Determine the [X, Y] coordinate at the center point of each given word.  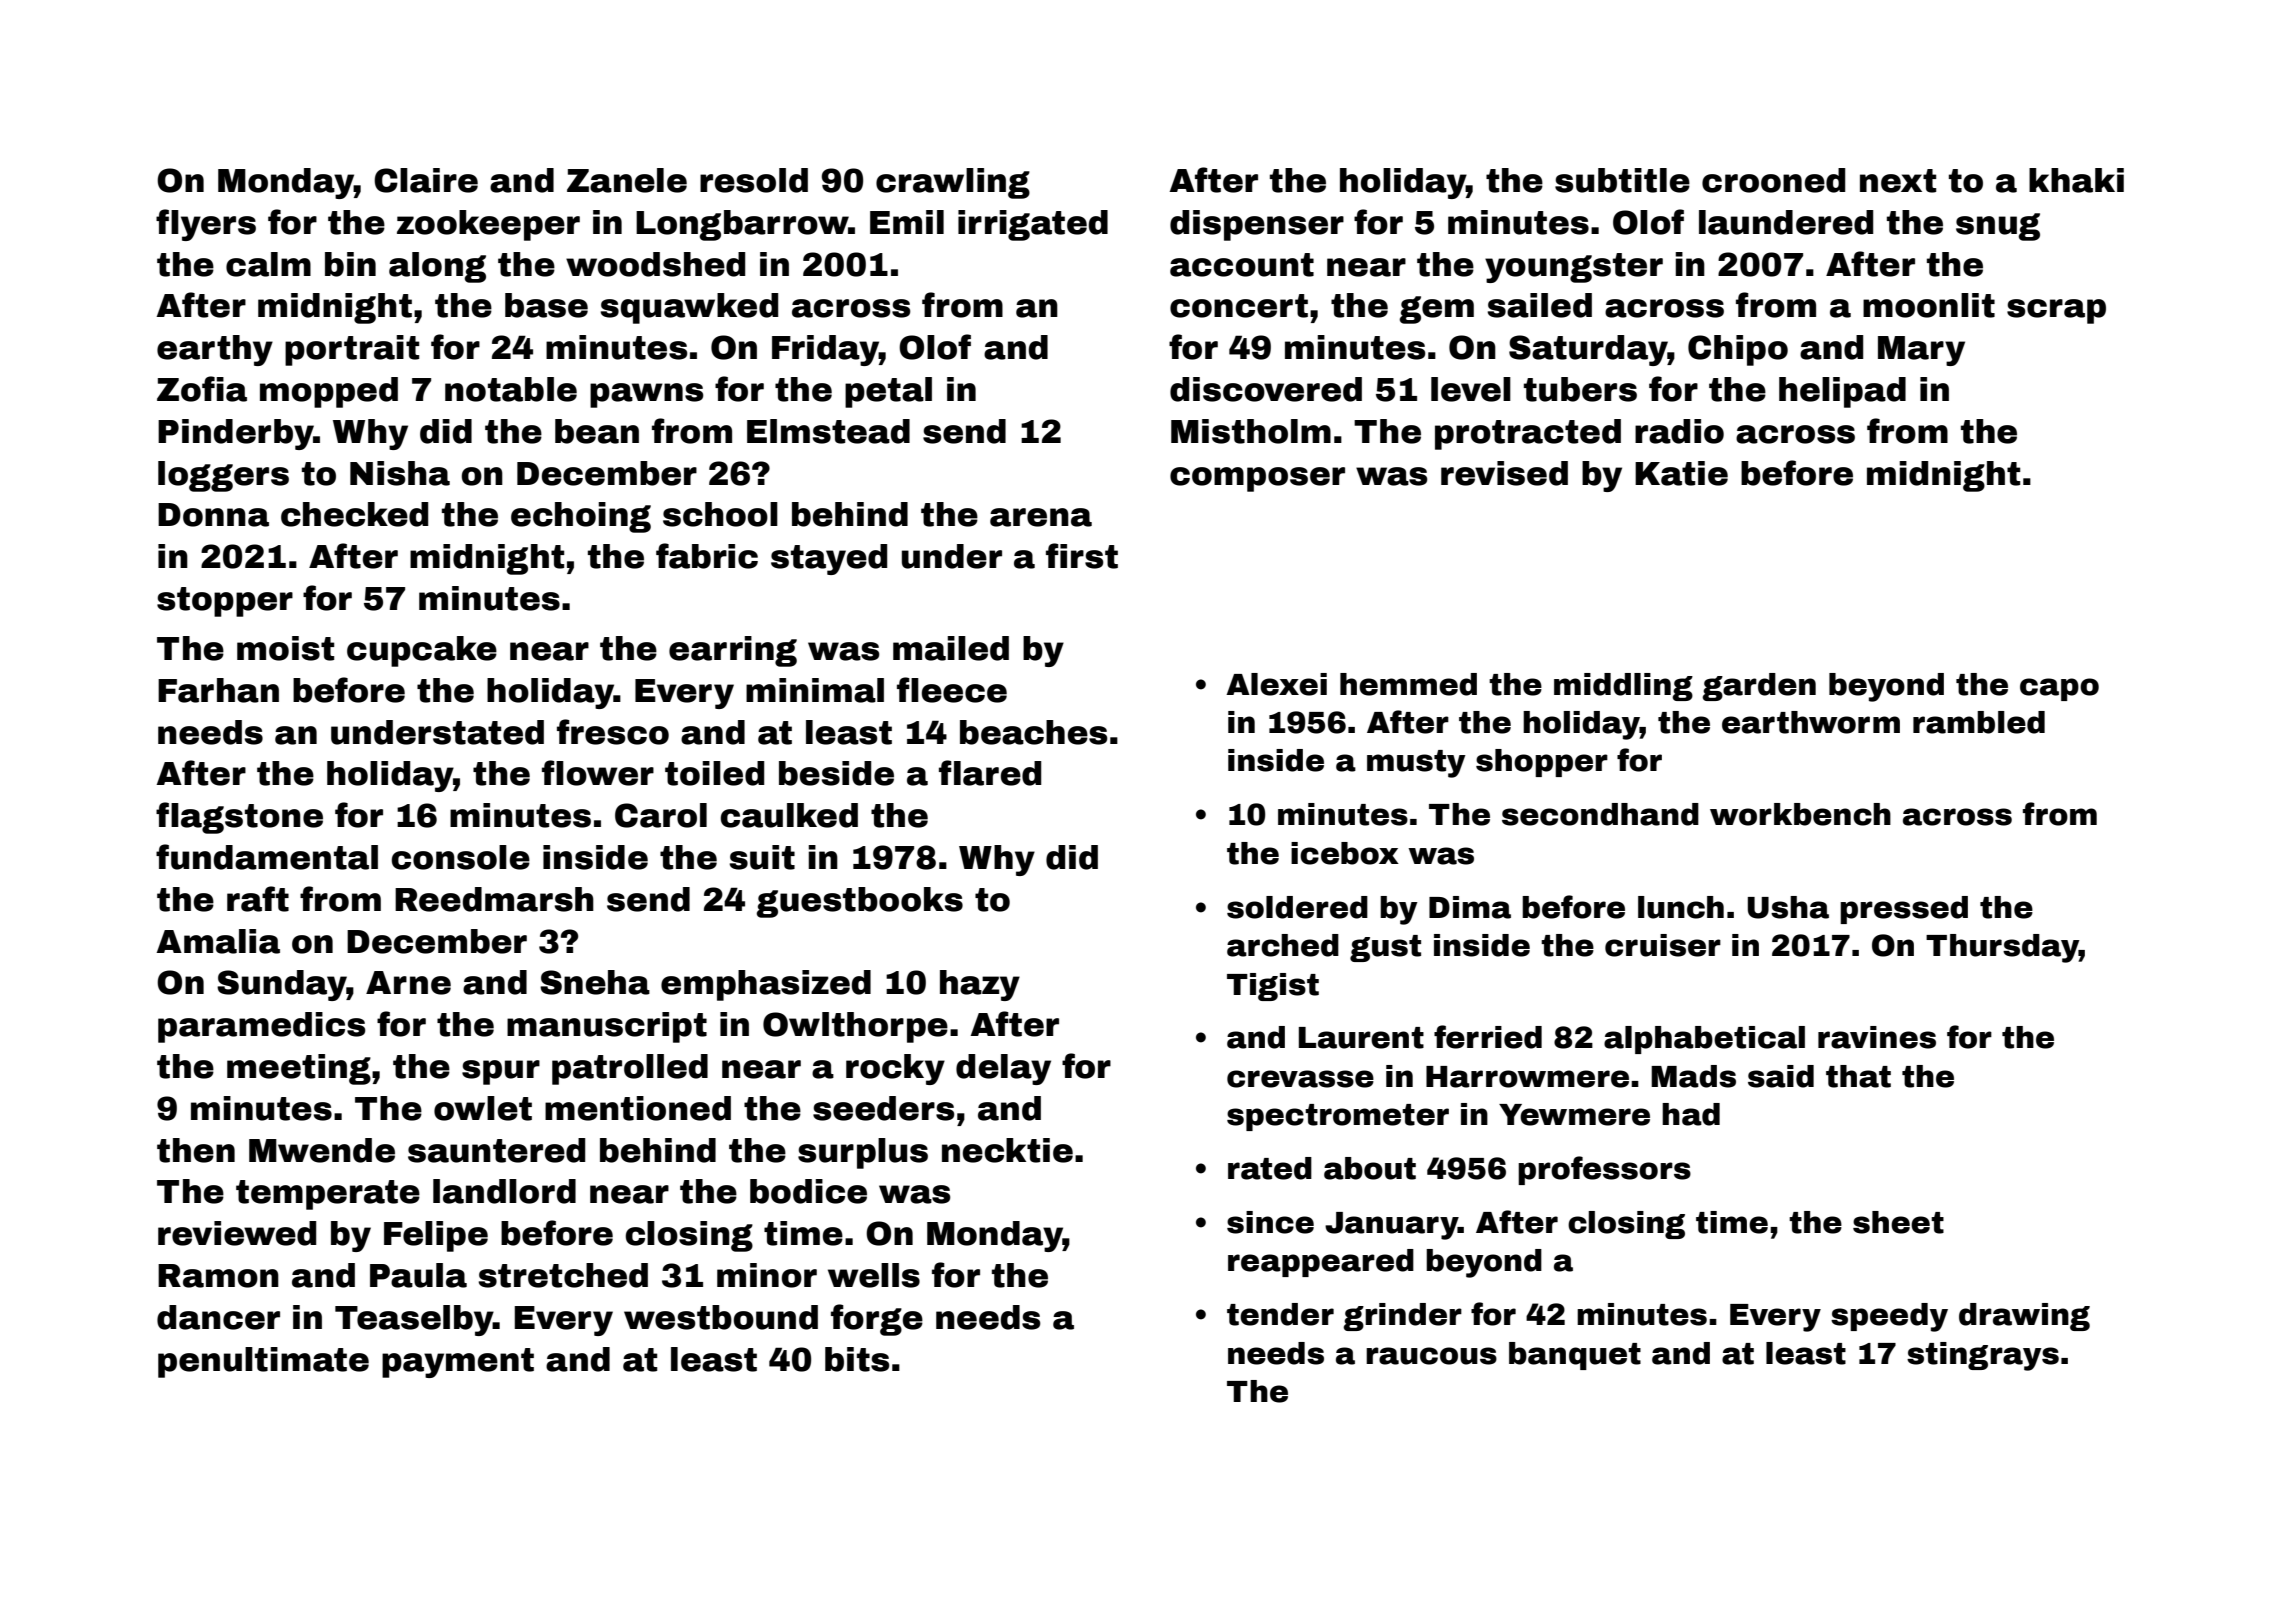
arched [1283, 945]
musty [1416, 764]
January [1391, 1226]
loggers [223, 476]
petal [888, 392]
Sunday [282, 985]
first [1082, 556]
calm [268, 264]
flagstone [239, 818]
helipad [1842, 392]
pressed [1904, 910]
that [1858, 1076]
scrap [2056, 311]
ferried [1488, 1037]
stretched [563, 1275]
